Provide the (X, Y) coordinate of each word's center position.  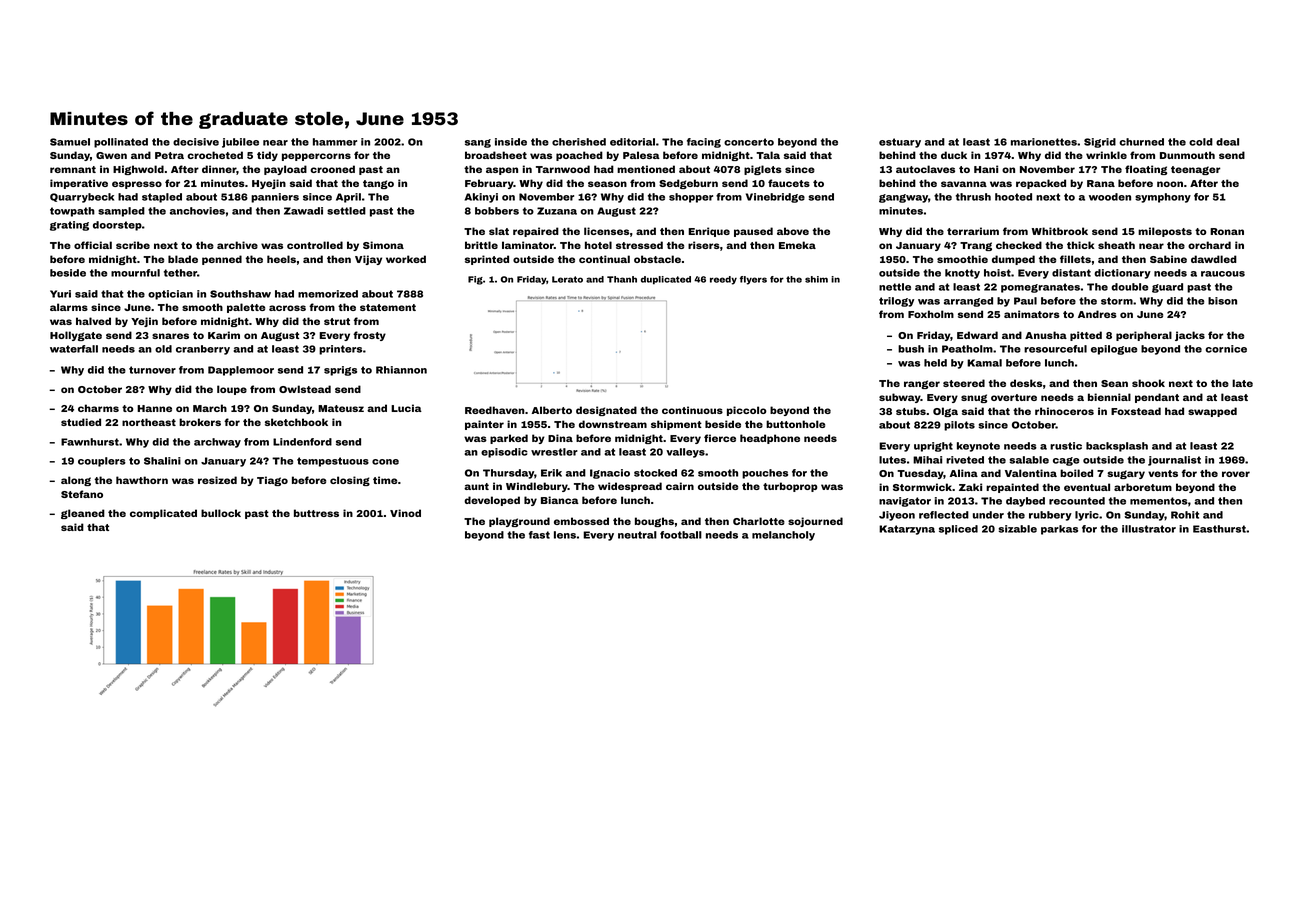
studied (81, 422)
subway (900, 398)
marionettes (1044, 142)
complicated (163, 514)
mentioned (646, 169)
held (935, 363)
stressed (639, 245)
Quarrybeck (82, 198)
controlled (315, 245)
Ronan (1227, 231)
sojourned (815, 522)
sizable (1017, 529)
